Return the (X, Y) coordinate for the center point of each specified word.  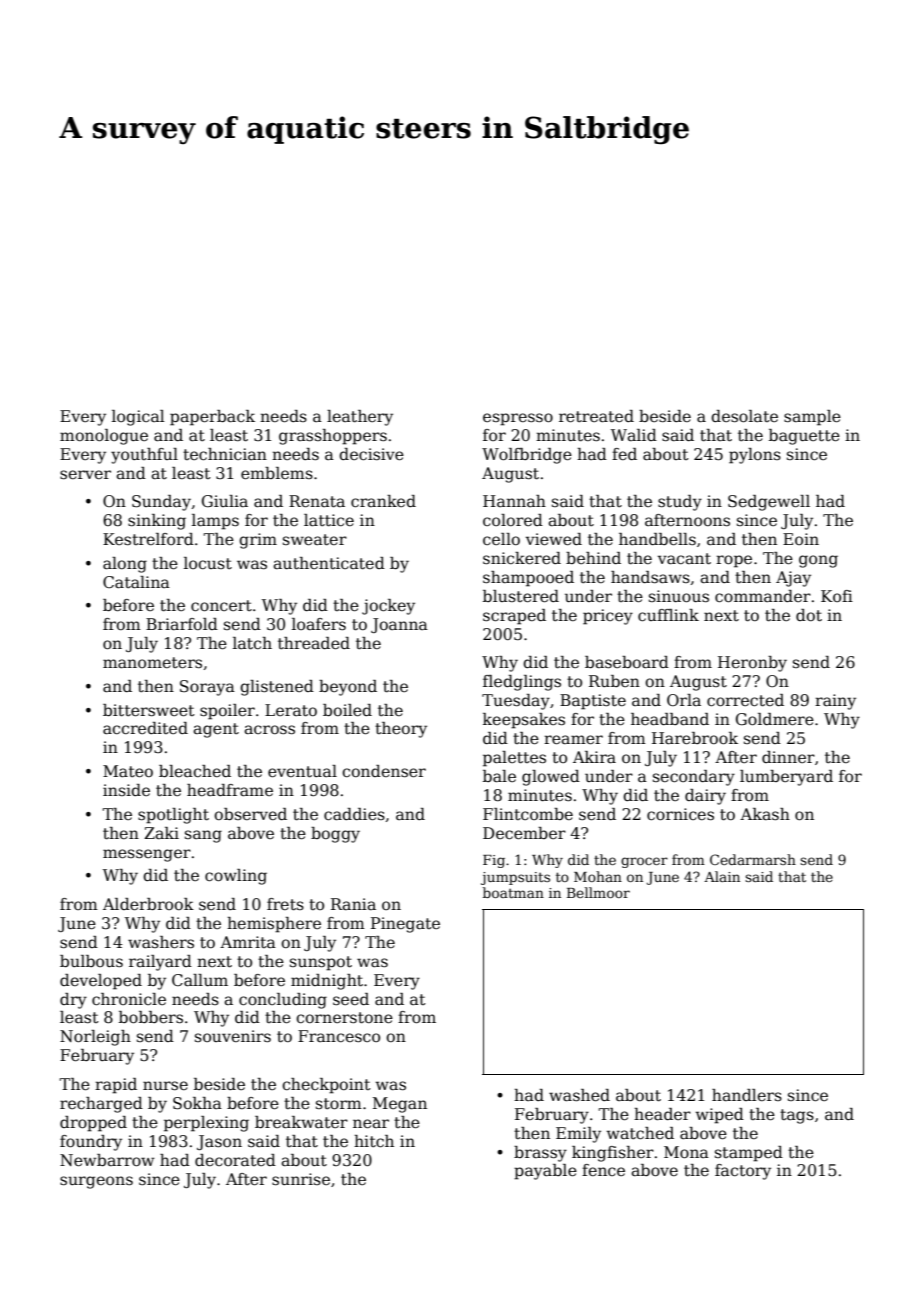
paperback (212, 418)
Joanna (399, 625)
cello (501, 539)
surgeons (96, 1182)
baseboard (627, 662)
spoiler (227, 712)
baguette (804, 437)
